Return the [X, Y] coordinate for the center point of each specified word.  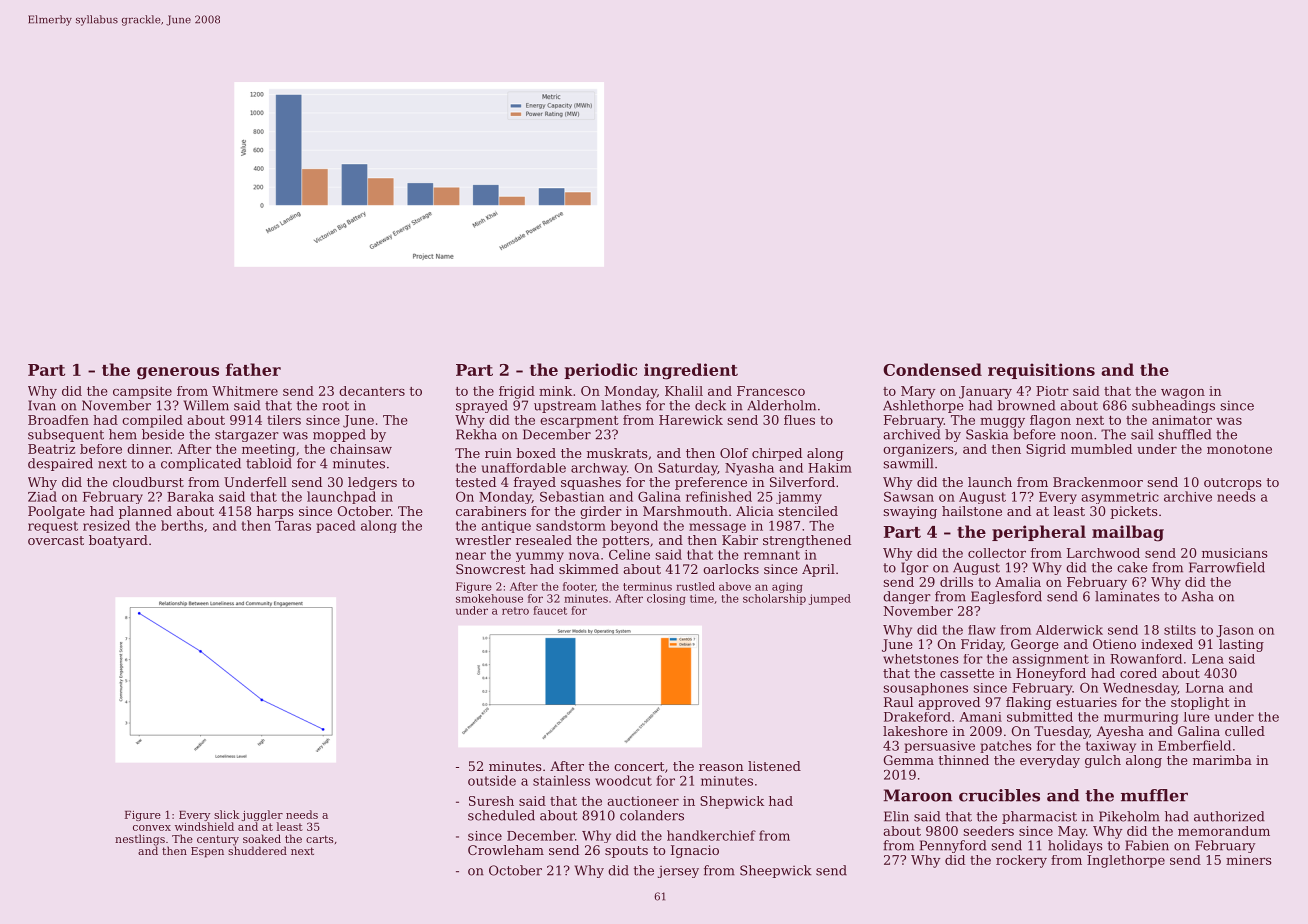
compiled [152, 421]
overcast [56, 540]
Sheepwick [776, 871]
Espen [207, 852]
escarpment [579, 422]
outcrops [1233, 484]
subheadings [1173, 406]
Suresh [491, 801]
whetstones [921, 659]
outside [492, 780]
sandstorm [571, 525]
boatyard [118, 541]
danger [907, 597]
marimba [1222, 760]
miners [1249, 860]
